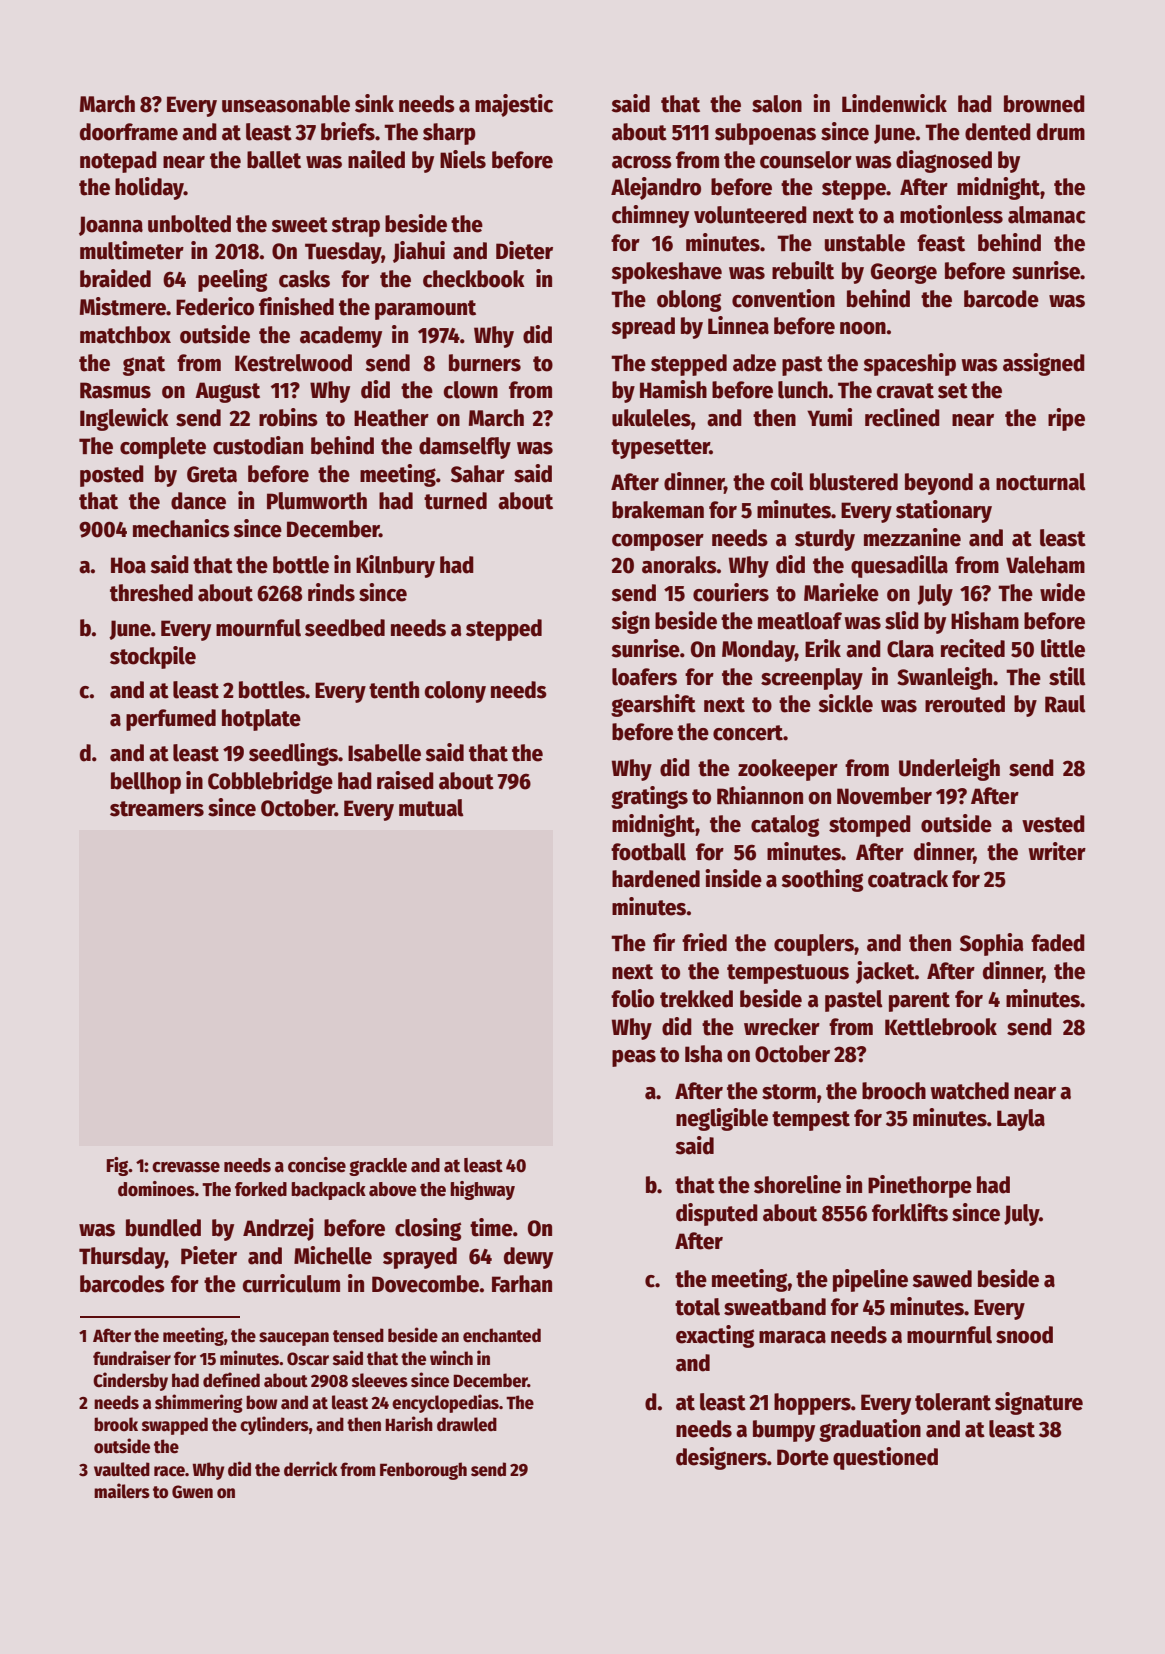  I want to click on Fenborough, so click(423, 1471).
